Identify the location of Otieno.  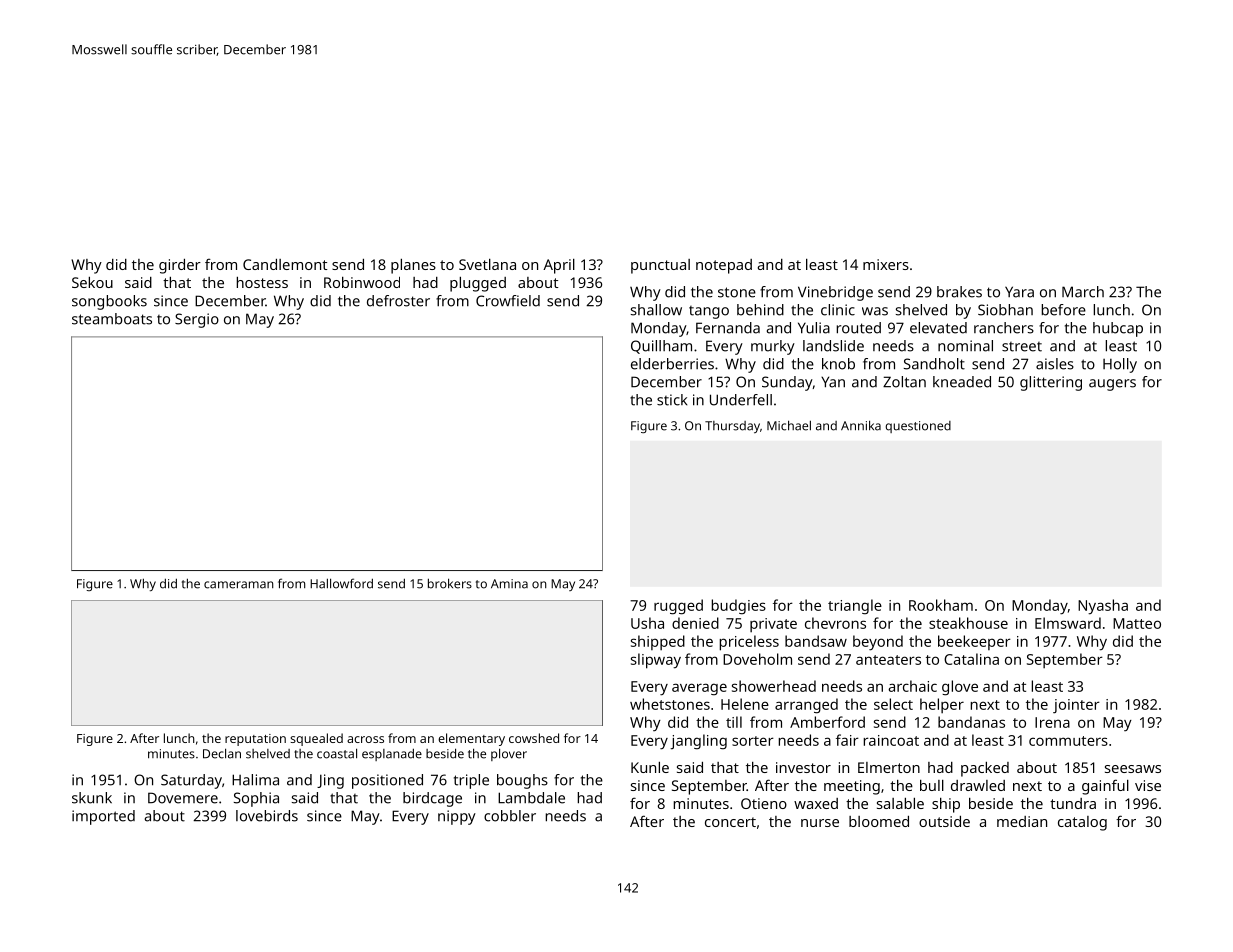
(764, 803).
